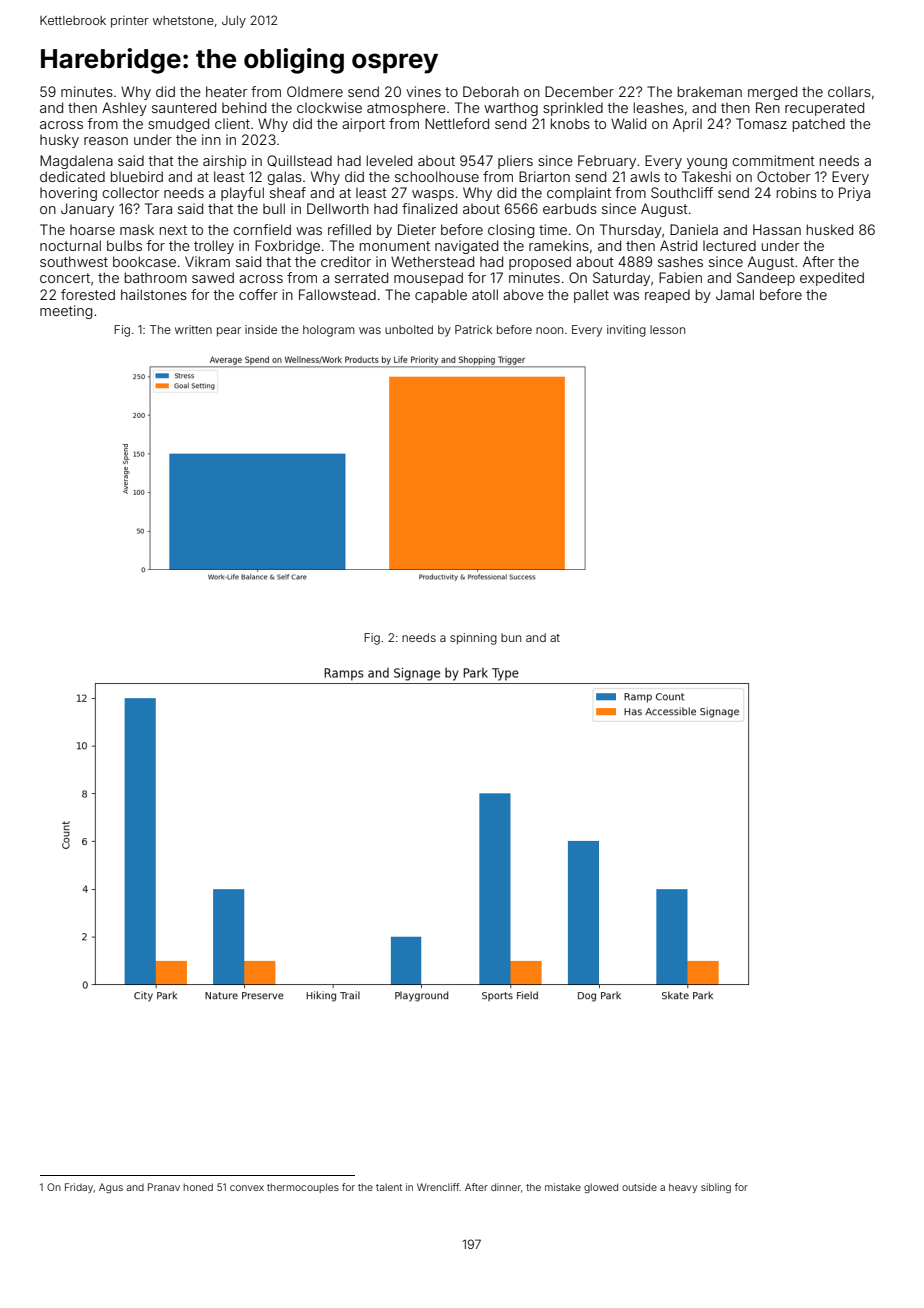 This page has height=1308, width=924. I want to click on lesson, so click(667, 329).
